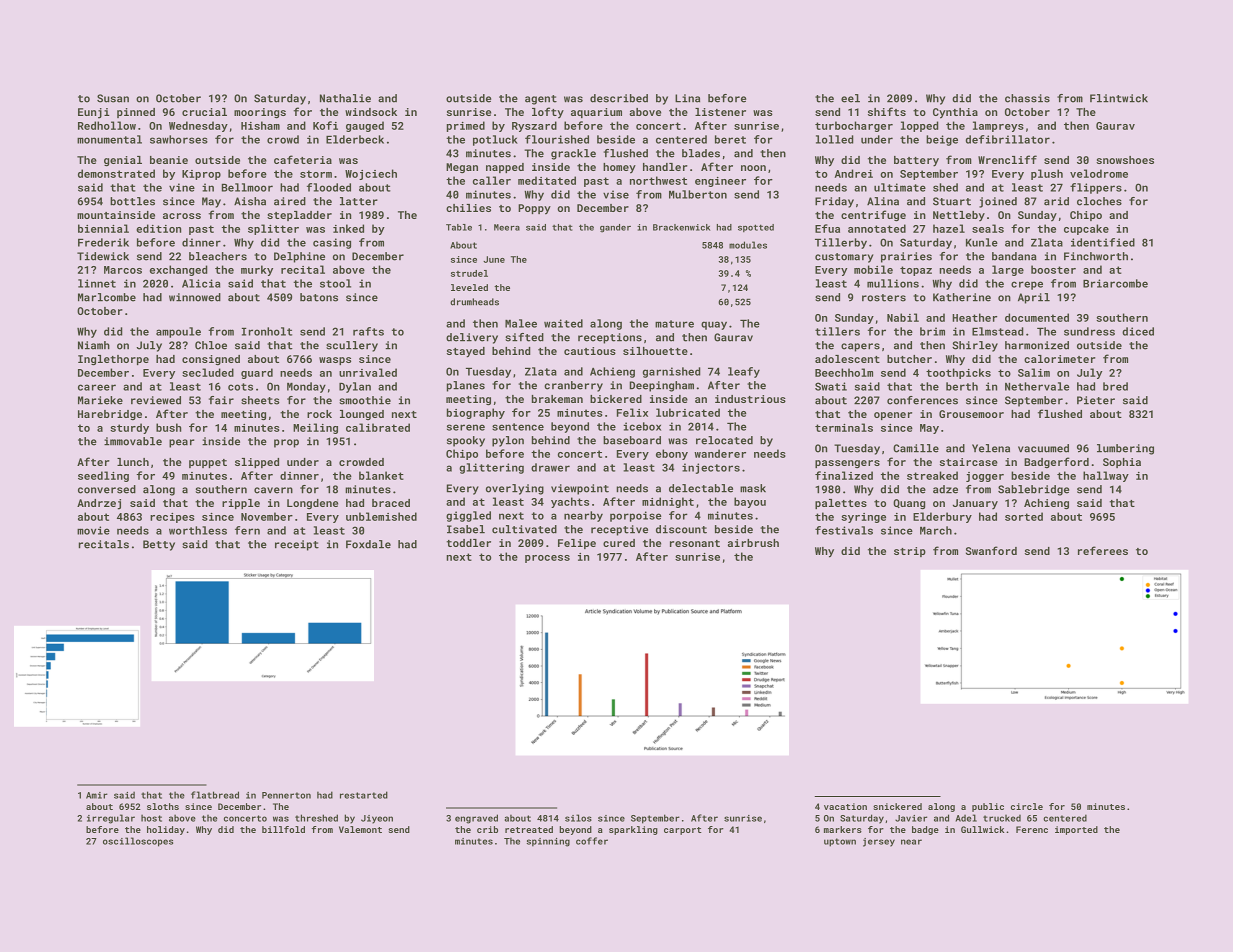 The height and width of the screenshot is (952, 1233). What do you see at coordinates (97, 795) in the screenshot?
I see `Amir` at bounding box center [97, 795].
